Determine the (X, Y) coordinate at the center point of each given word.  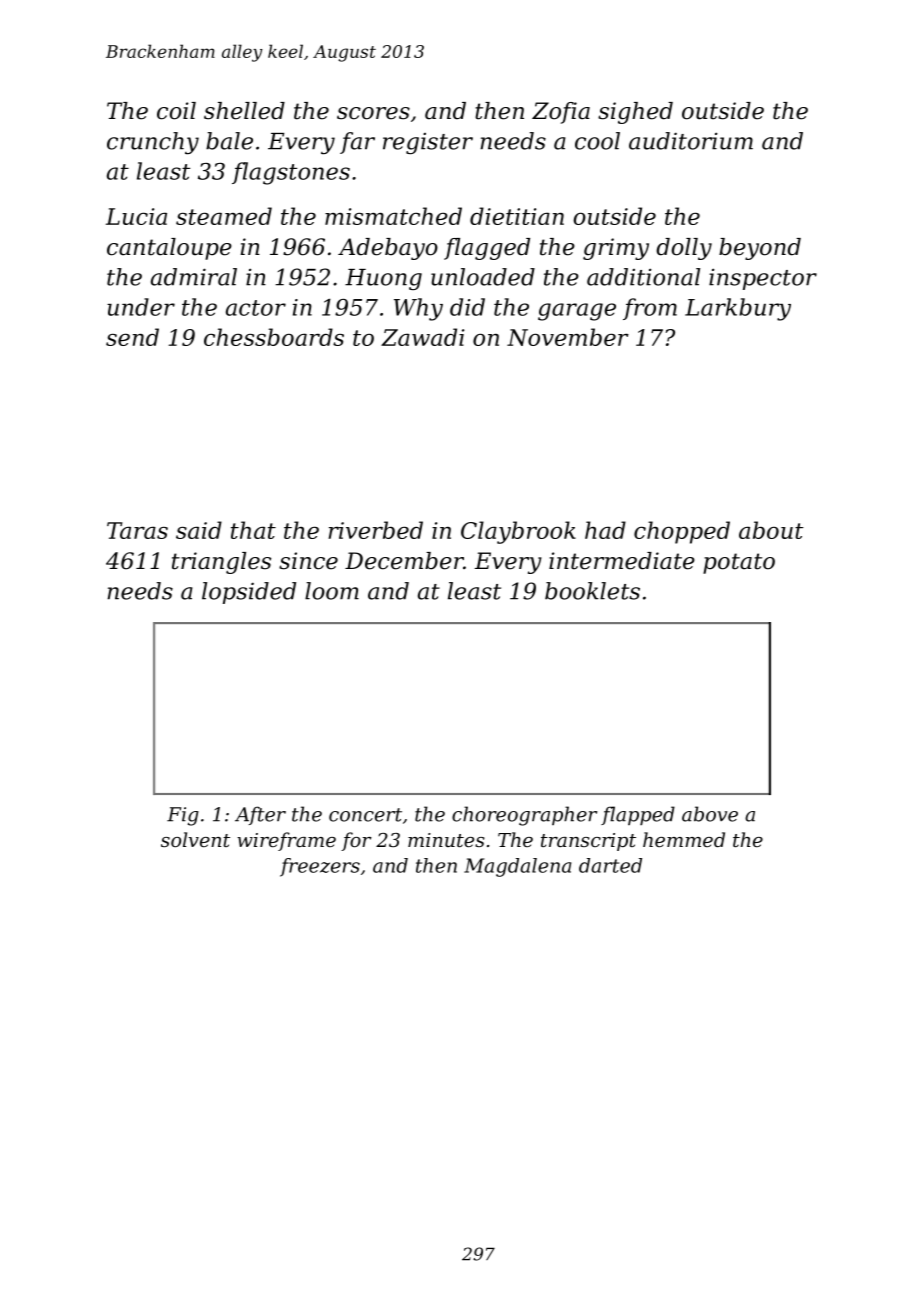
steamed (224, 216)
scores (373, 113)
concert (365, 815)
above (710, 814)
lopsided (249, 593)
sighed (635, 113)
